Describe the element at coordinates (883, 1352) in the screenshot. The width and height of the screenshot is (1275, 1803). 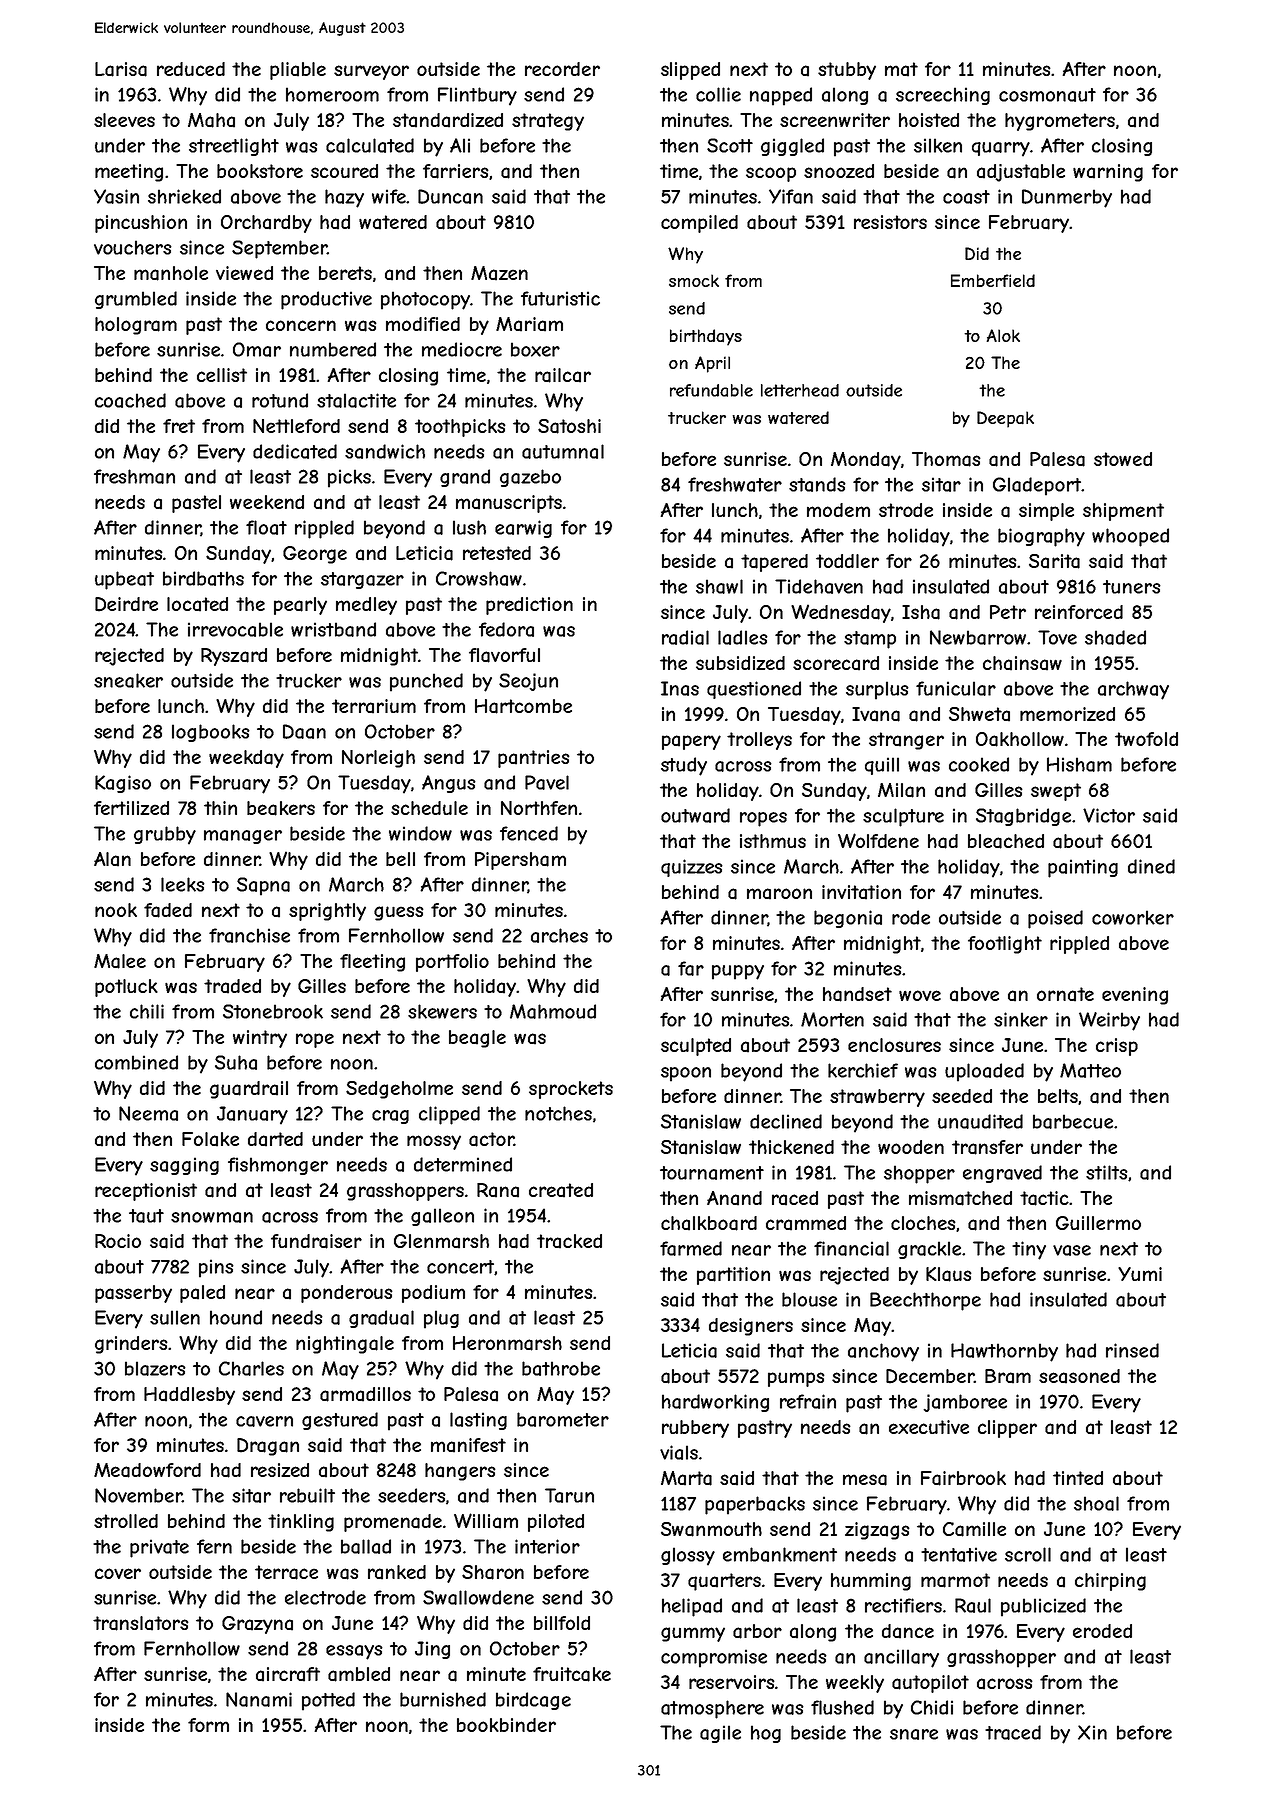
I see `anchovy` at that location.
